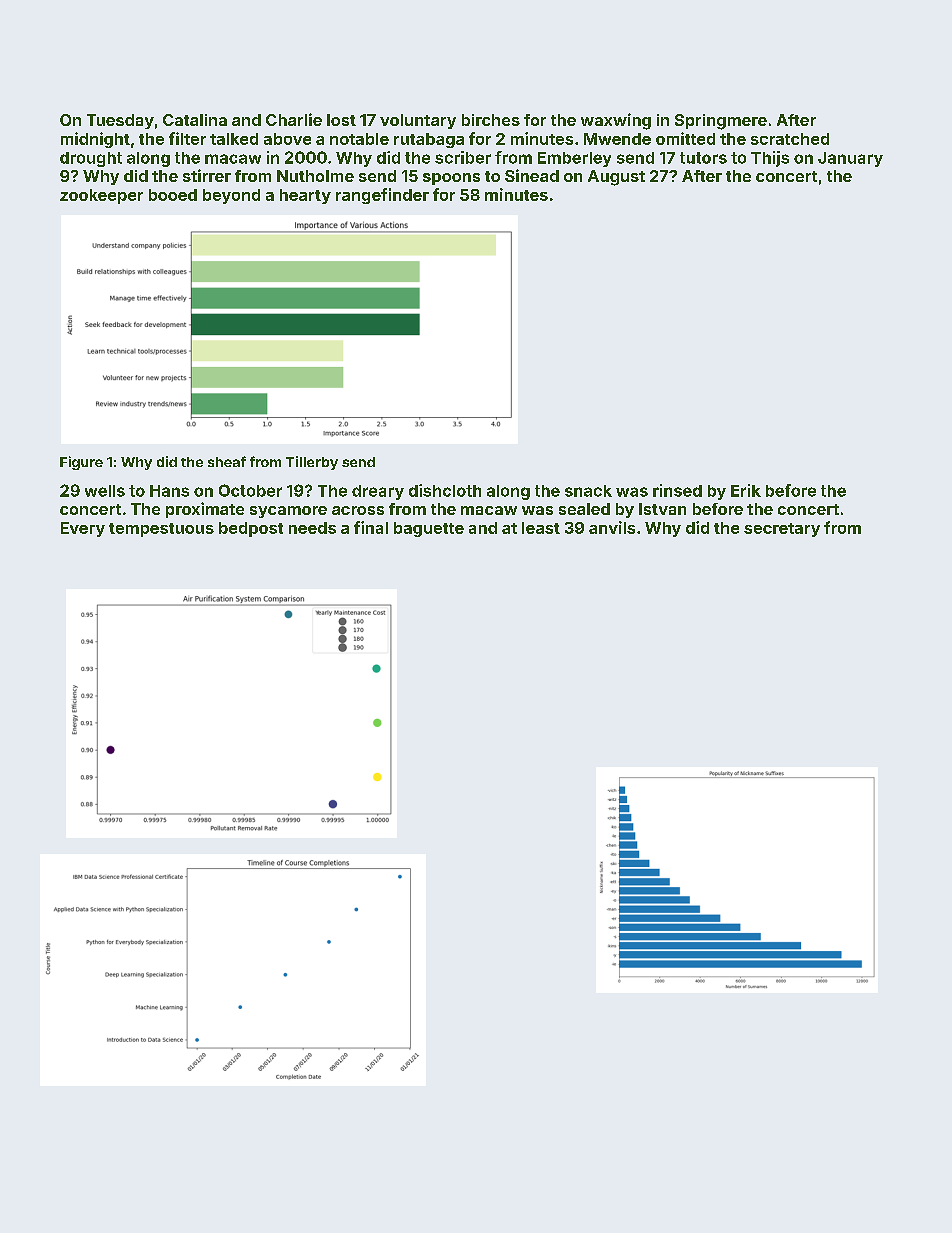 The height and width of the screenshot is (1233, 952). I want to click on Erik, so click(746, 490).
